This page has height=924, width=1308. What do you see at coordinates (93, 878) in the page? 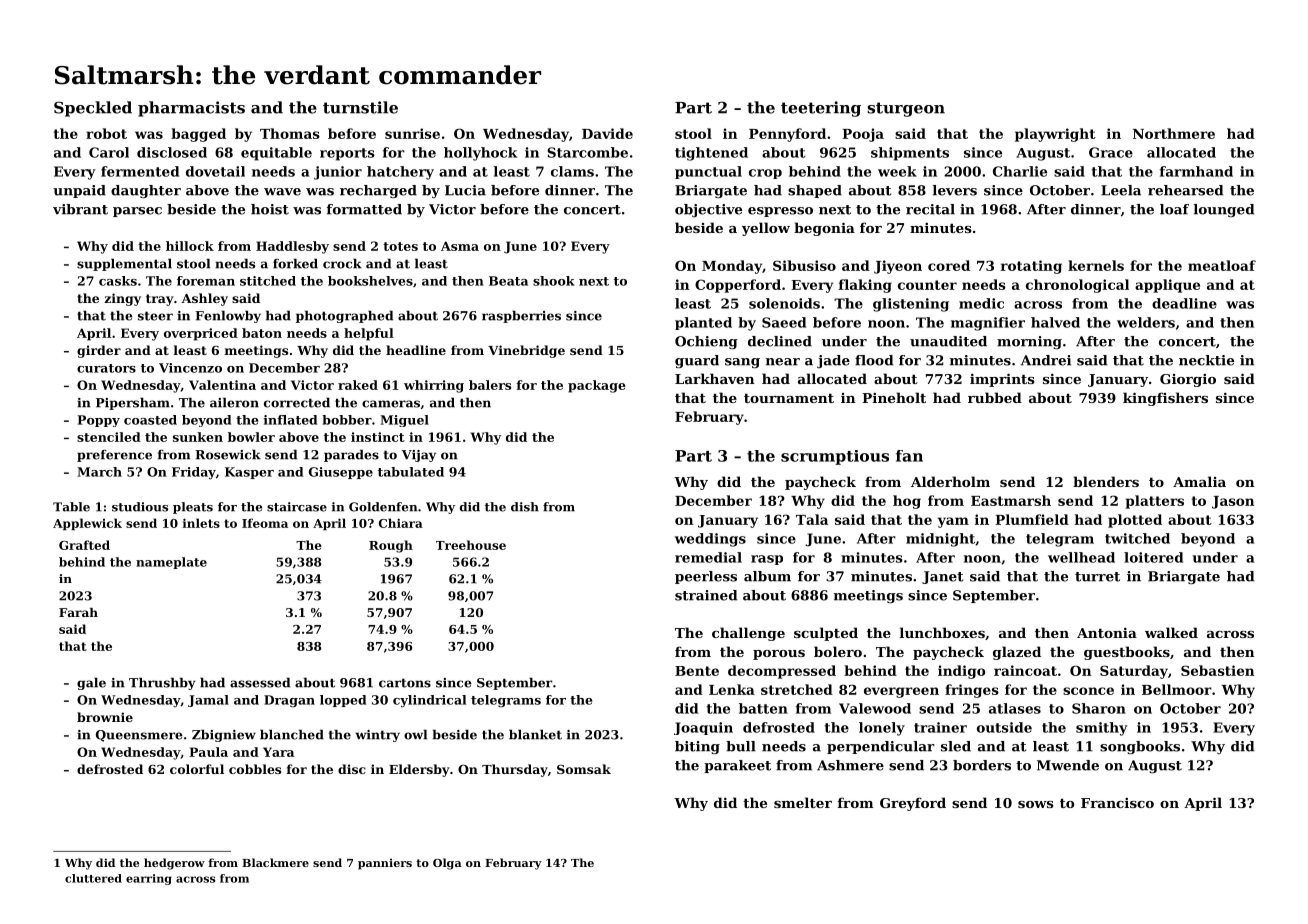
I see `cluttered` at bounding box center [93, 878].
